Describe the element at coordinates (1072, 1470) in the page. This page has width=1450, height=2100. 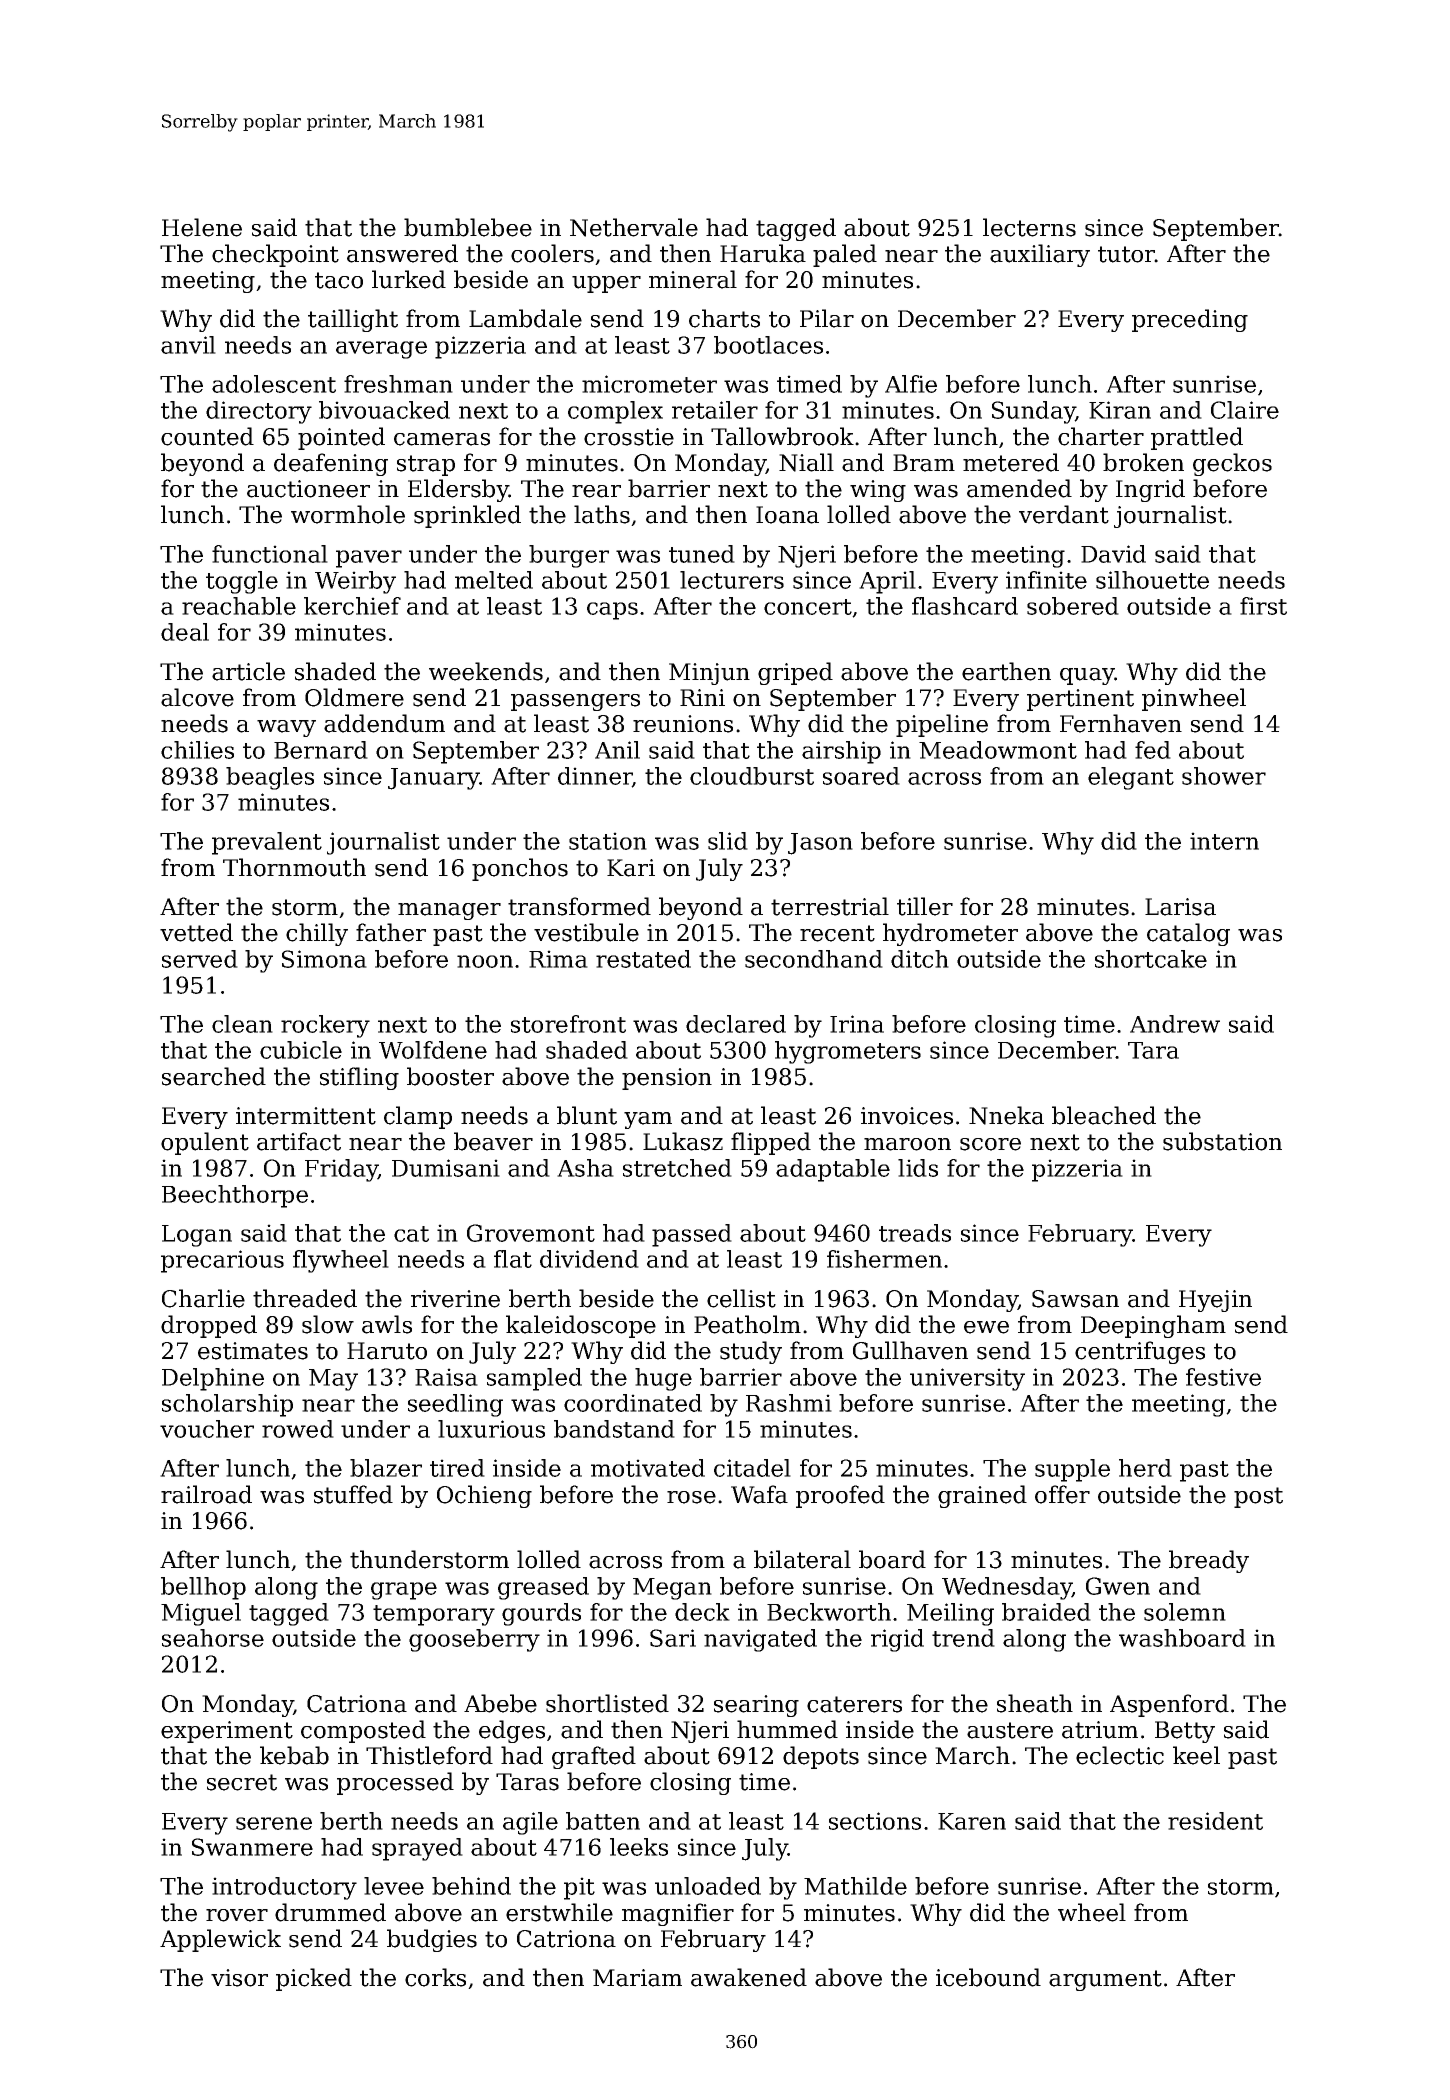
I see `supple` at that location.
